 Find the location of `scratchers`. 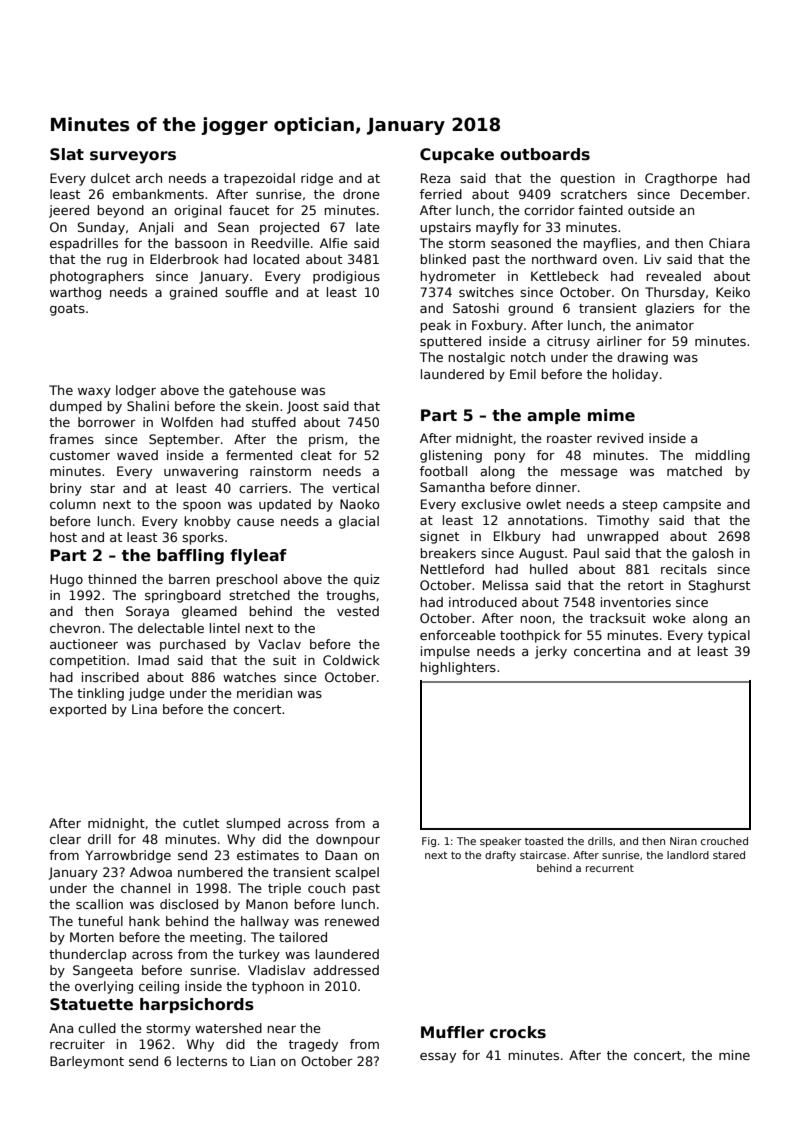

scratchers is located at coordinates (594, 194).
